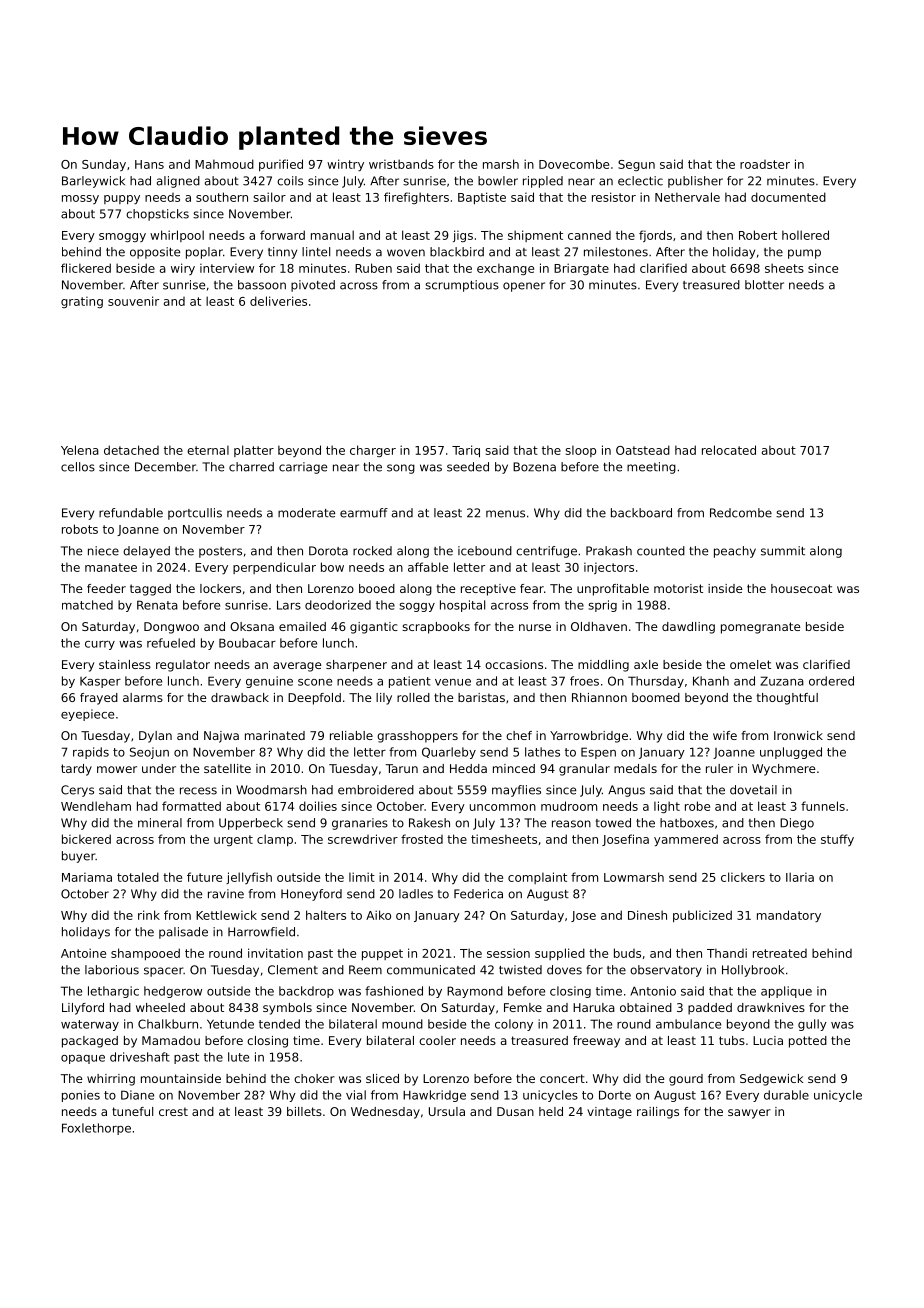 The height and width of the screenshot is (1308, 924). I want to click on Federica, so click(478, 894).
